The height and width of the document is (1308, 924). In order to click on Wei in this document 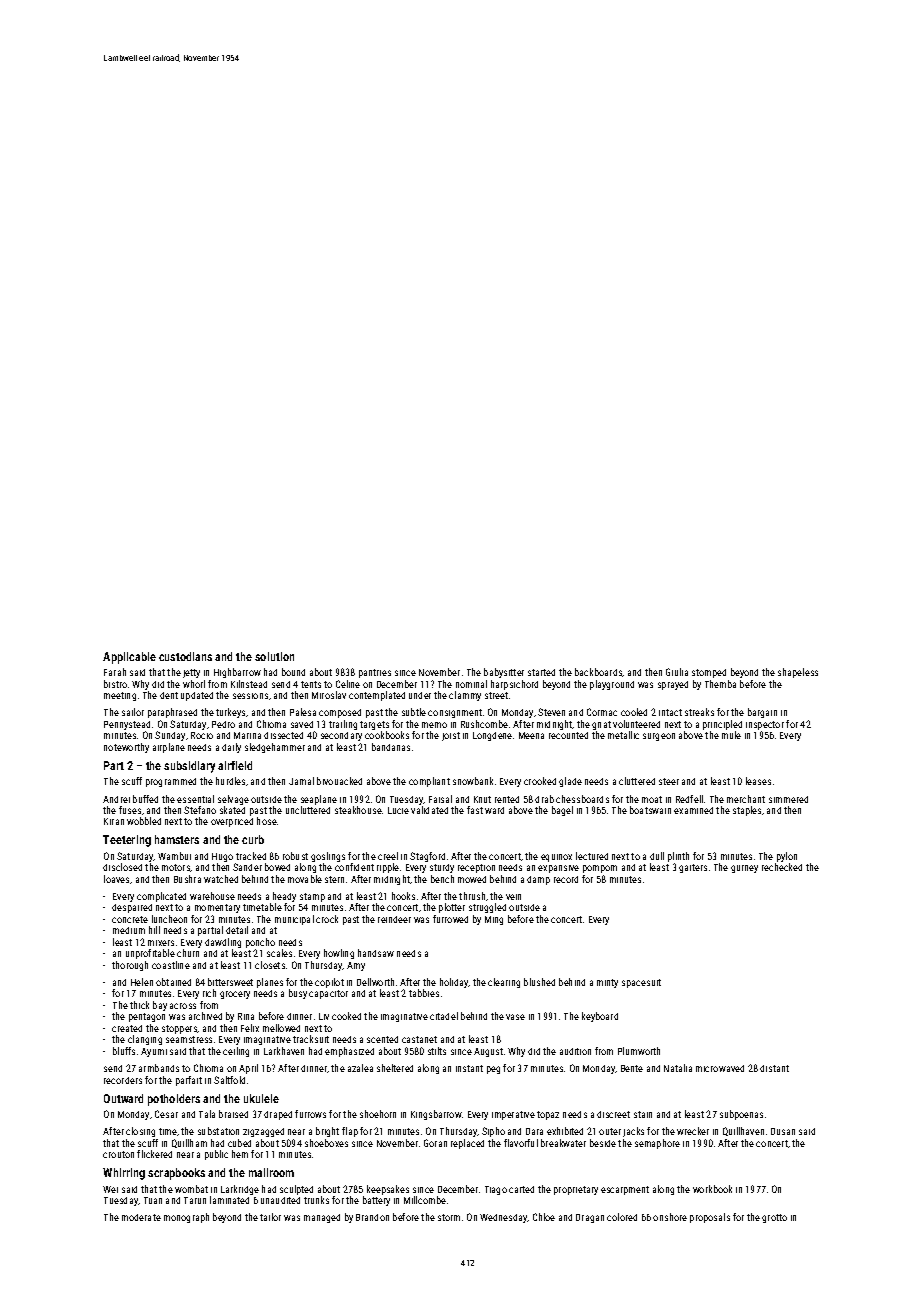, I will do `click(110, 1189)`.
